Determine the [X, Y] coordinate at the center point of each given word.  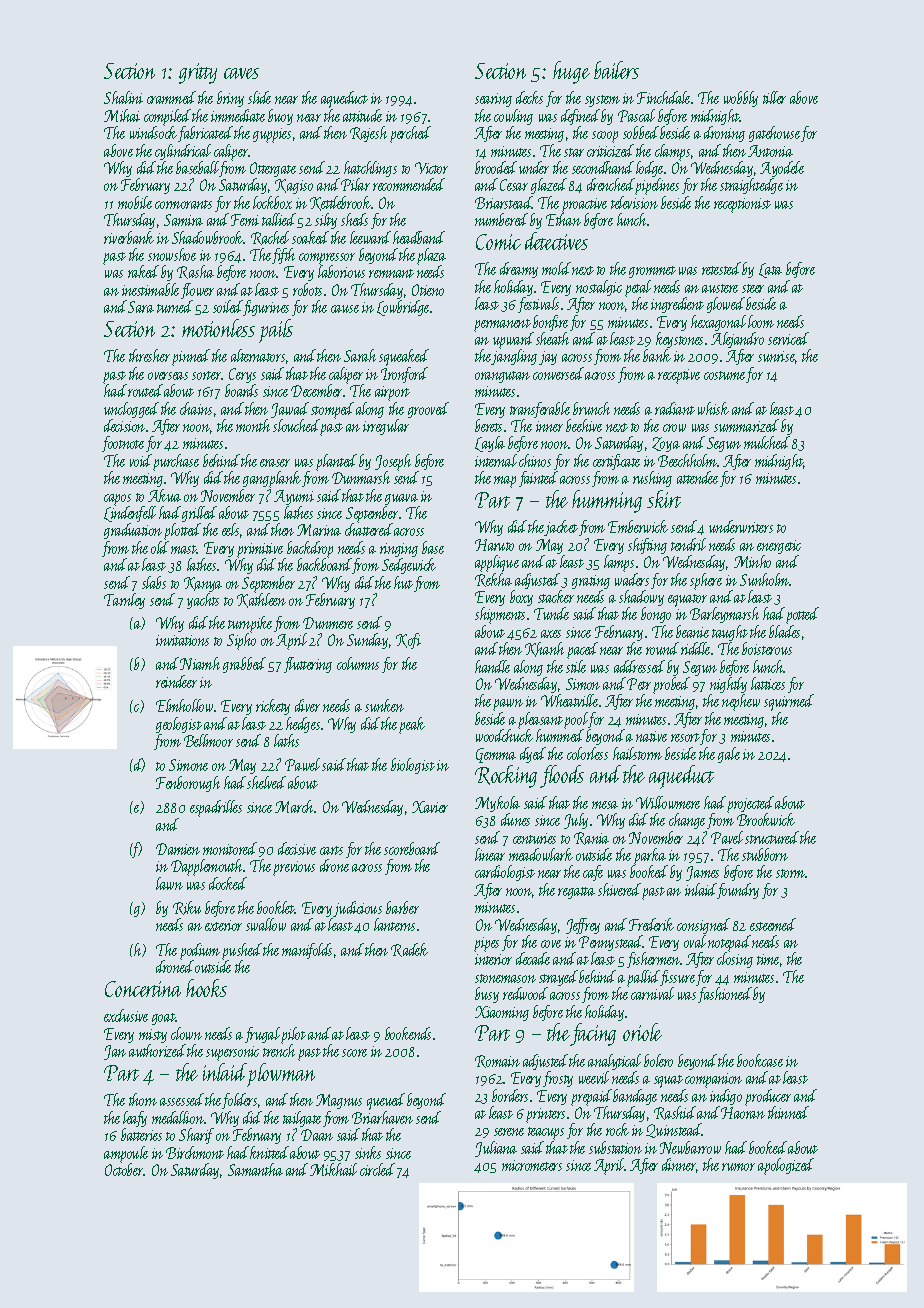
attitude [362, 115]
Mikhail [333, 1169]
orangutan [502, 377]
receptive [679, 376]
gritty [198, 73]
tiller [774, 97]
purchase [176, 462]
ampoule [126, 1154]
